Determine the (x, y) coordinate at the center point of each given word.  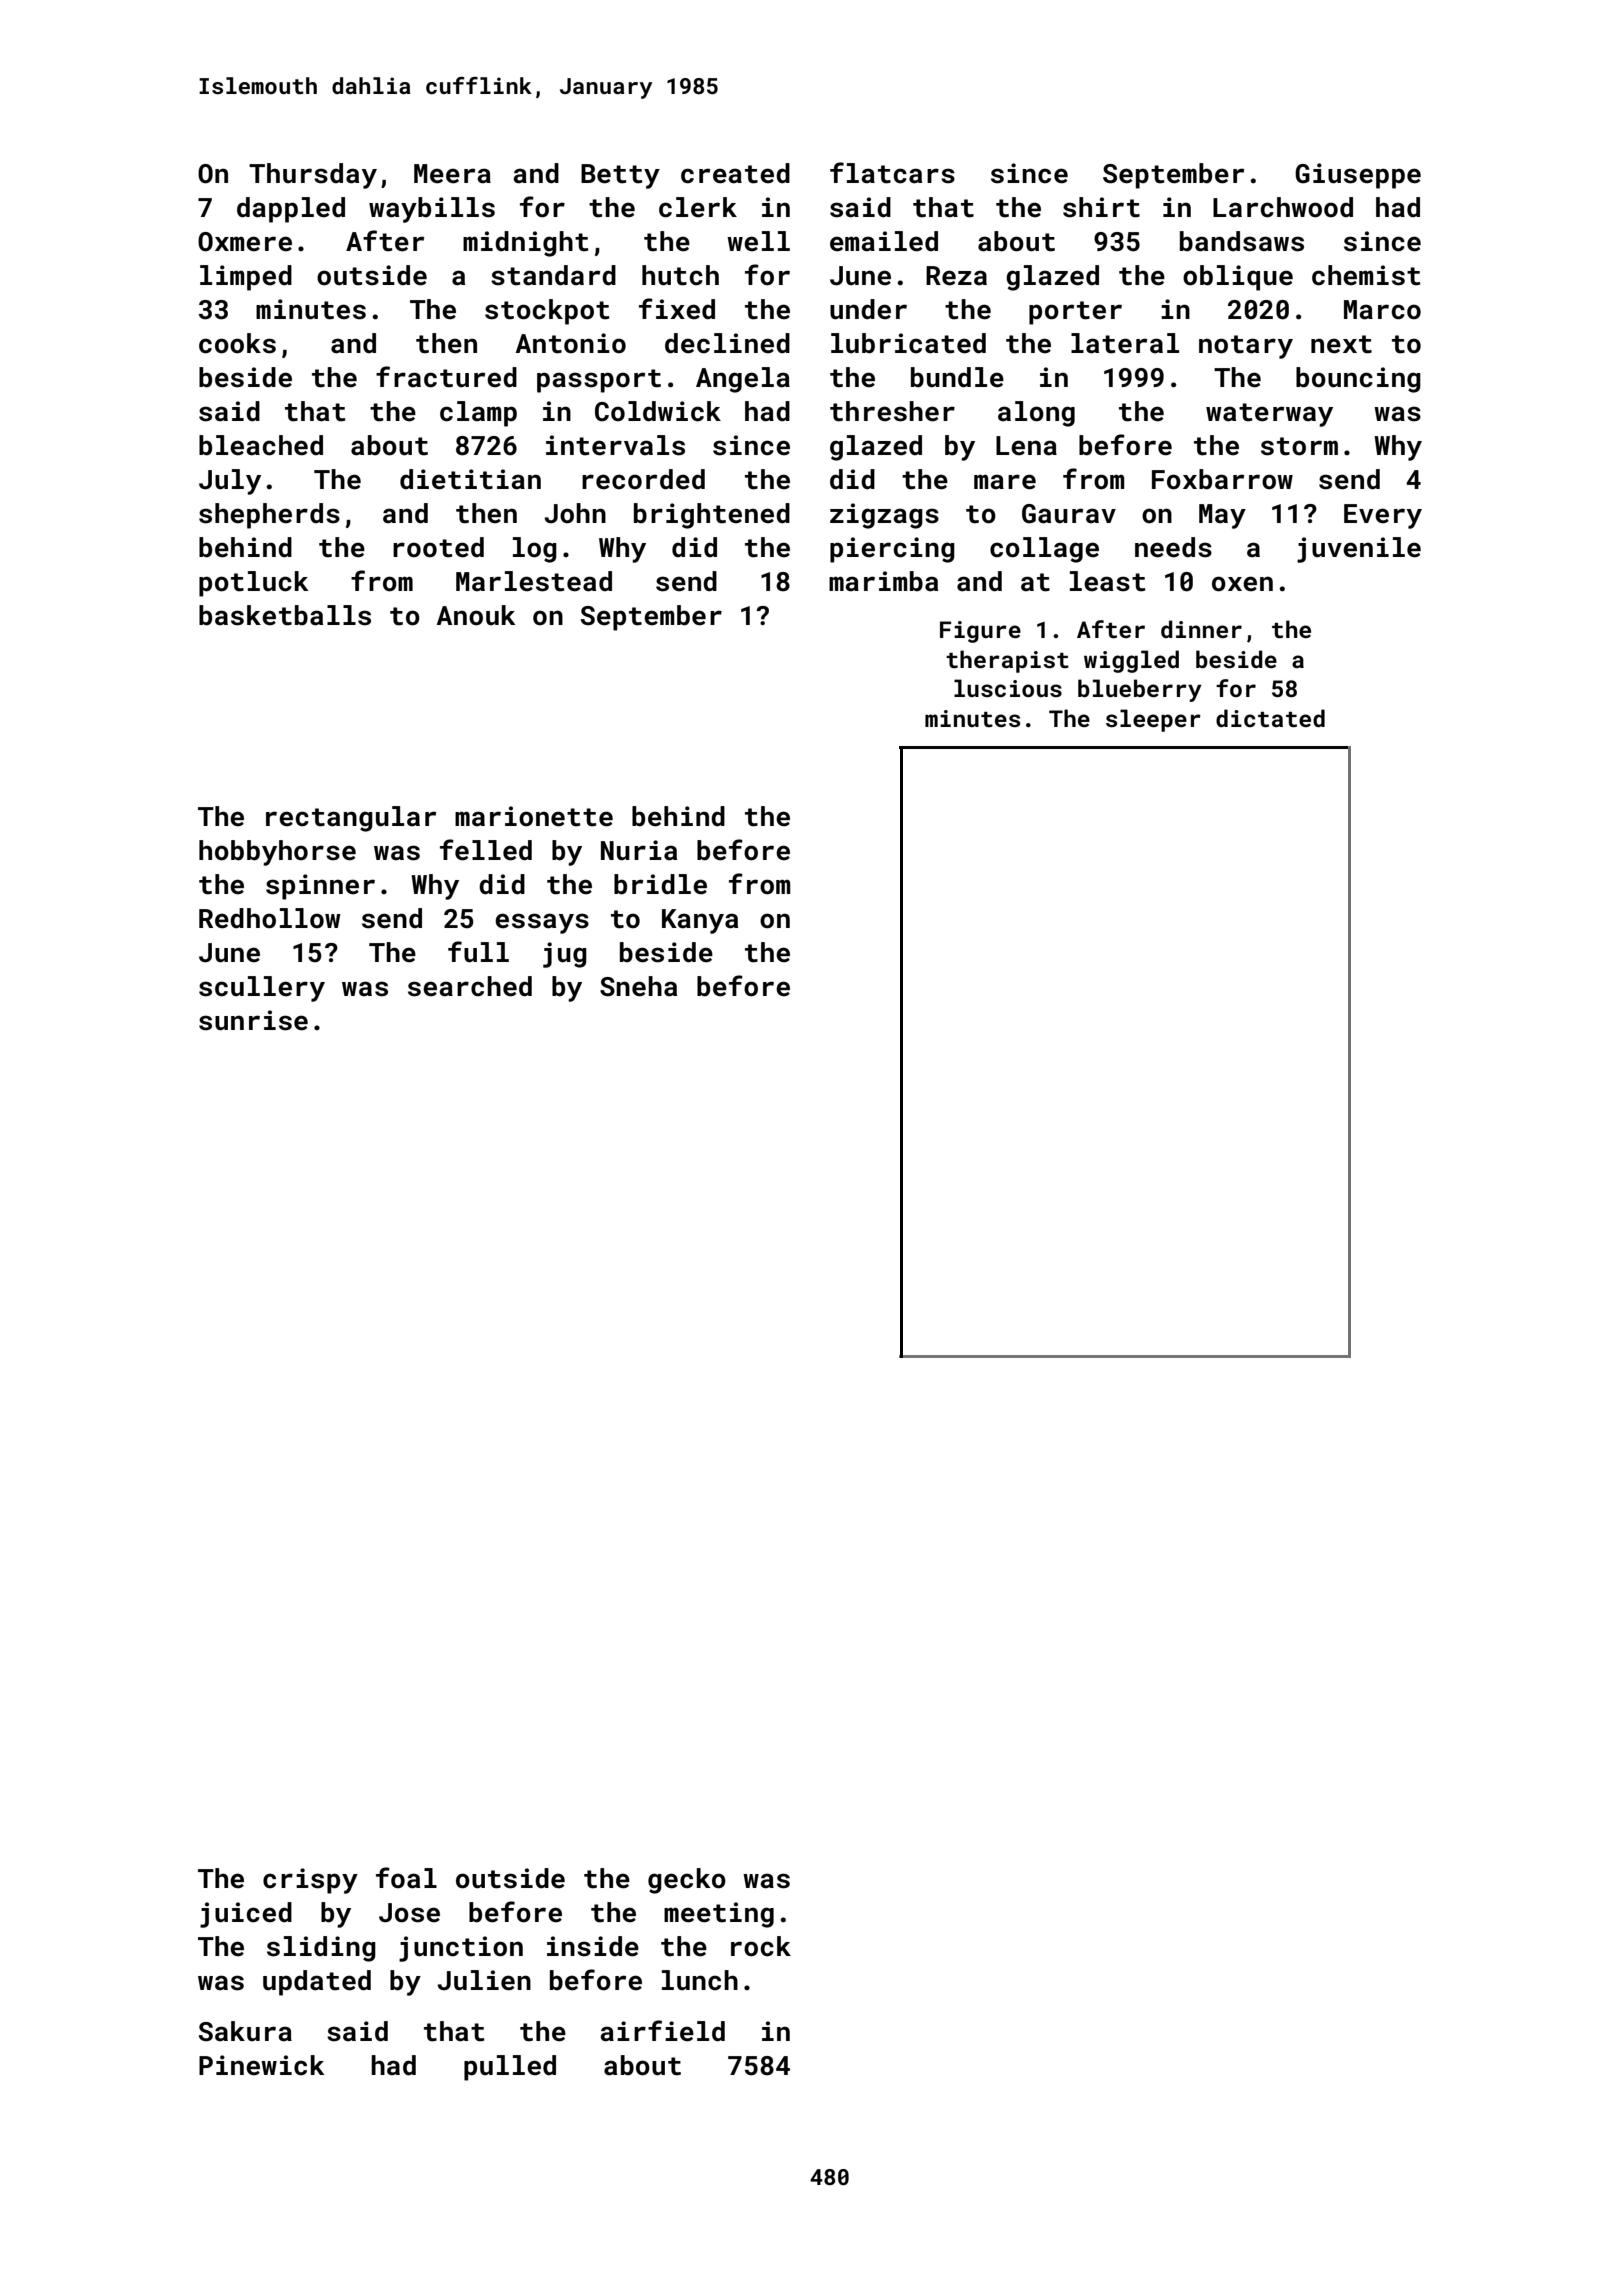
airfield (663, 2031)
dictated (1270, 718)
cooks (237, 343)
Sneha (638, 986)
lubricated (908, 343)
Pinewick (262, 2065)
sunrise (253, 1020)
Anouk (476, 615)
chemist (1366, 275)
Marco (1382, 310)
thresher (892, 411)
